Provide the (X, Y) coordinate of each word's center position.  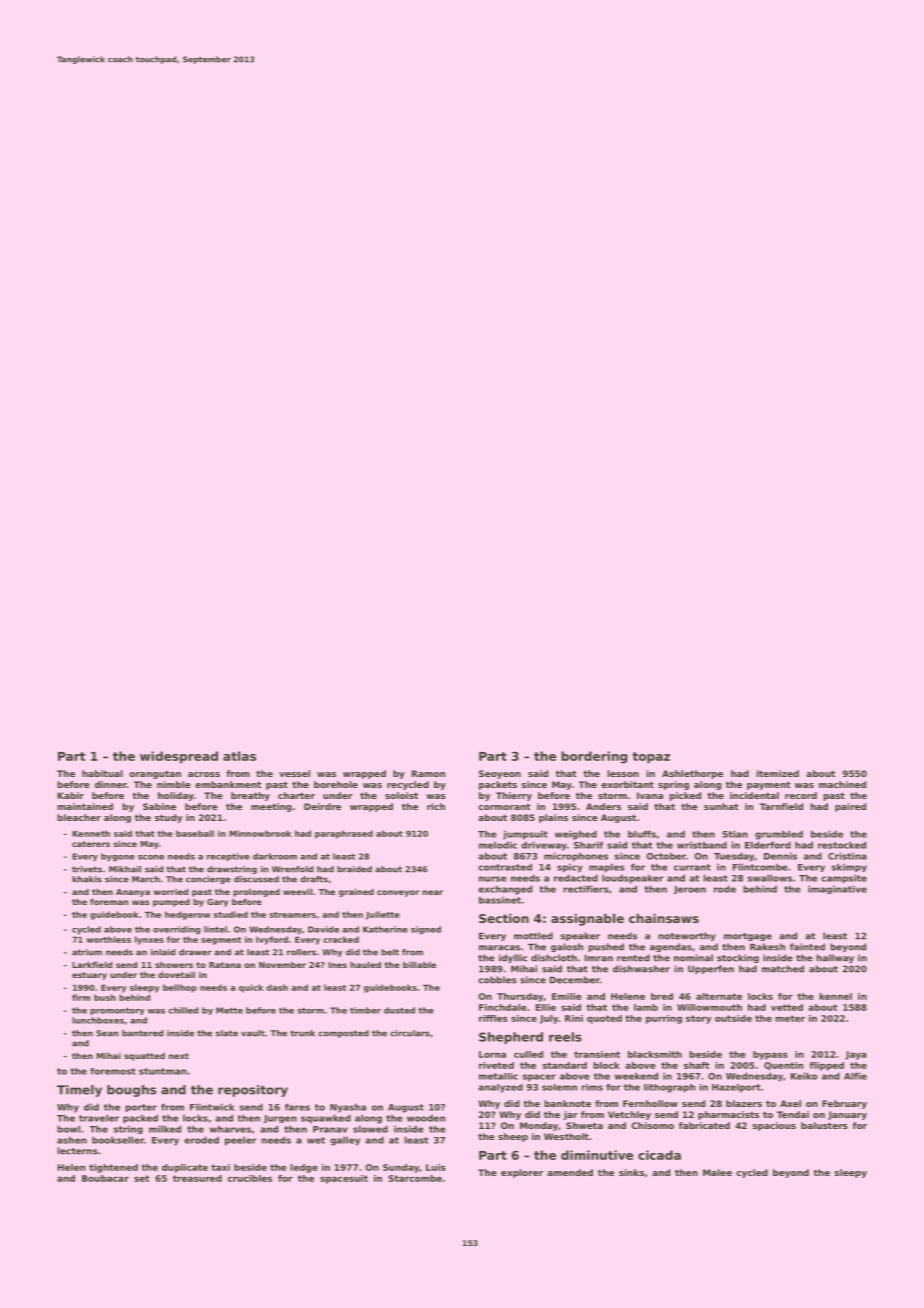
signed (426, 930)
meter (790, 1018)
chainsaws (664, 918)
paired (850, 807)
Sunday (401, 1168)
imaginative (837, 889)
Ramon (428, 773)
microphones (576, 857)
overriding (176, 930)
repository (253, 1091)
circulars (410, 1033)
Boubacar (105, 1178)
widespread (179, 757)
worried (171, 891)
